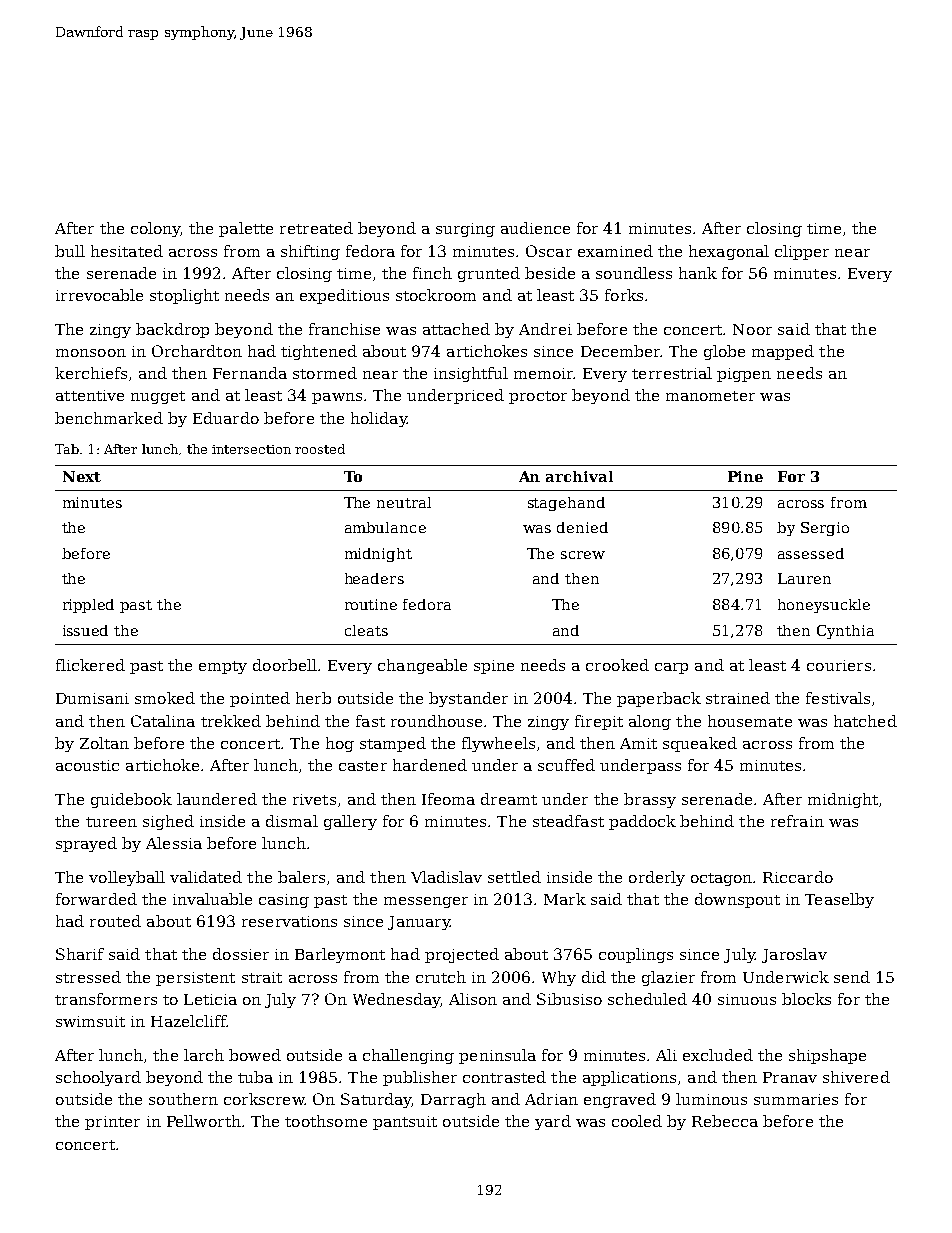 The image size is (952, 1233). What do you see at coordinates (158, 397) in the screenshot?
I see `nugget` at bounding box center [158, 397].
